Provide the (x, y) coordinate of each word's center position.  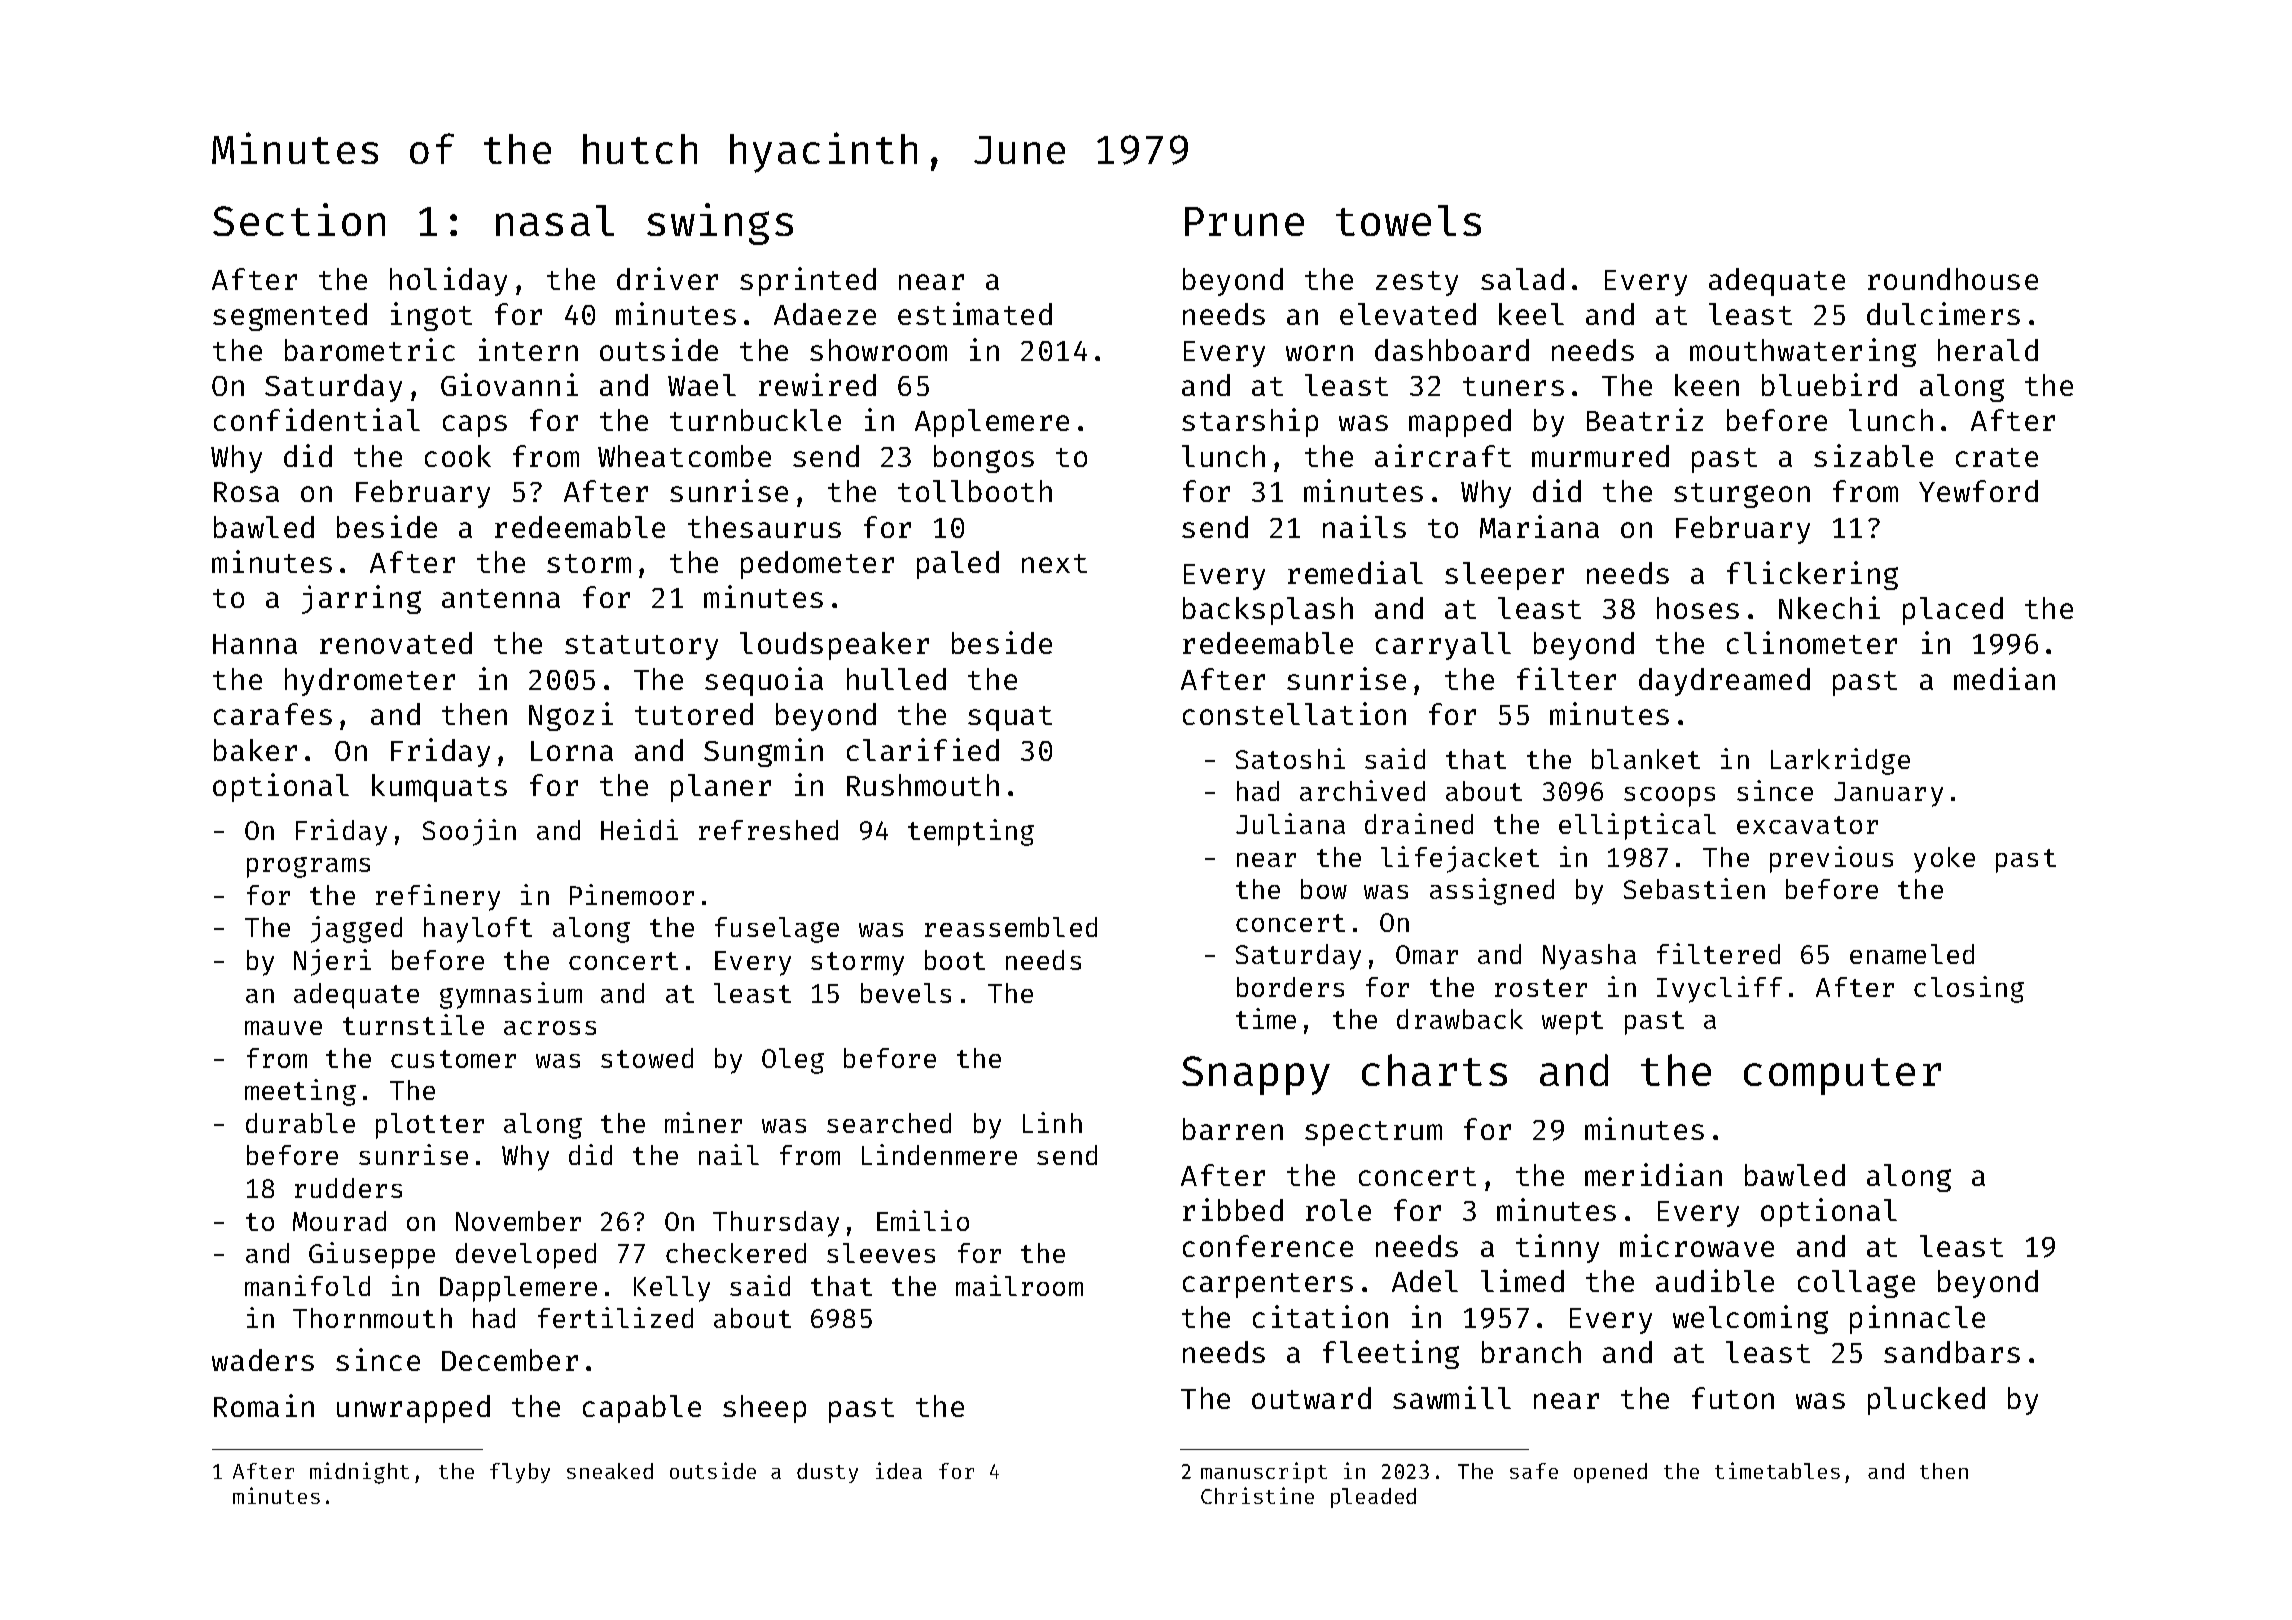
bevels (906, 993)
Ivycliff (1719, 989)
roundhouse (1953, 279)
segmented (290, 317)
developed (526, 1256)
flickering (1812, 575)
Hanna (255, 644)
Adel (1425, 1281)
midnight (359, 1473)
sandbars (1952, 1352)
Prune (1244, 221)
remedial (1355, 572)
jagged (356, 929)
